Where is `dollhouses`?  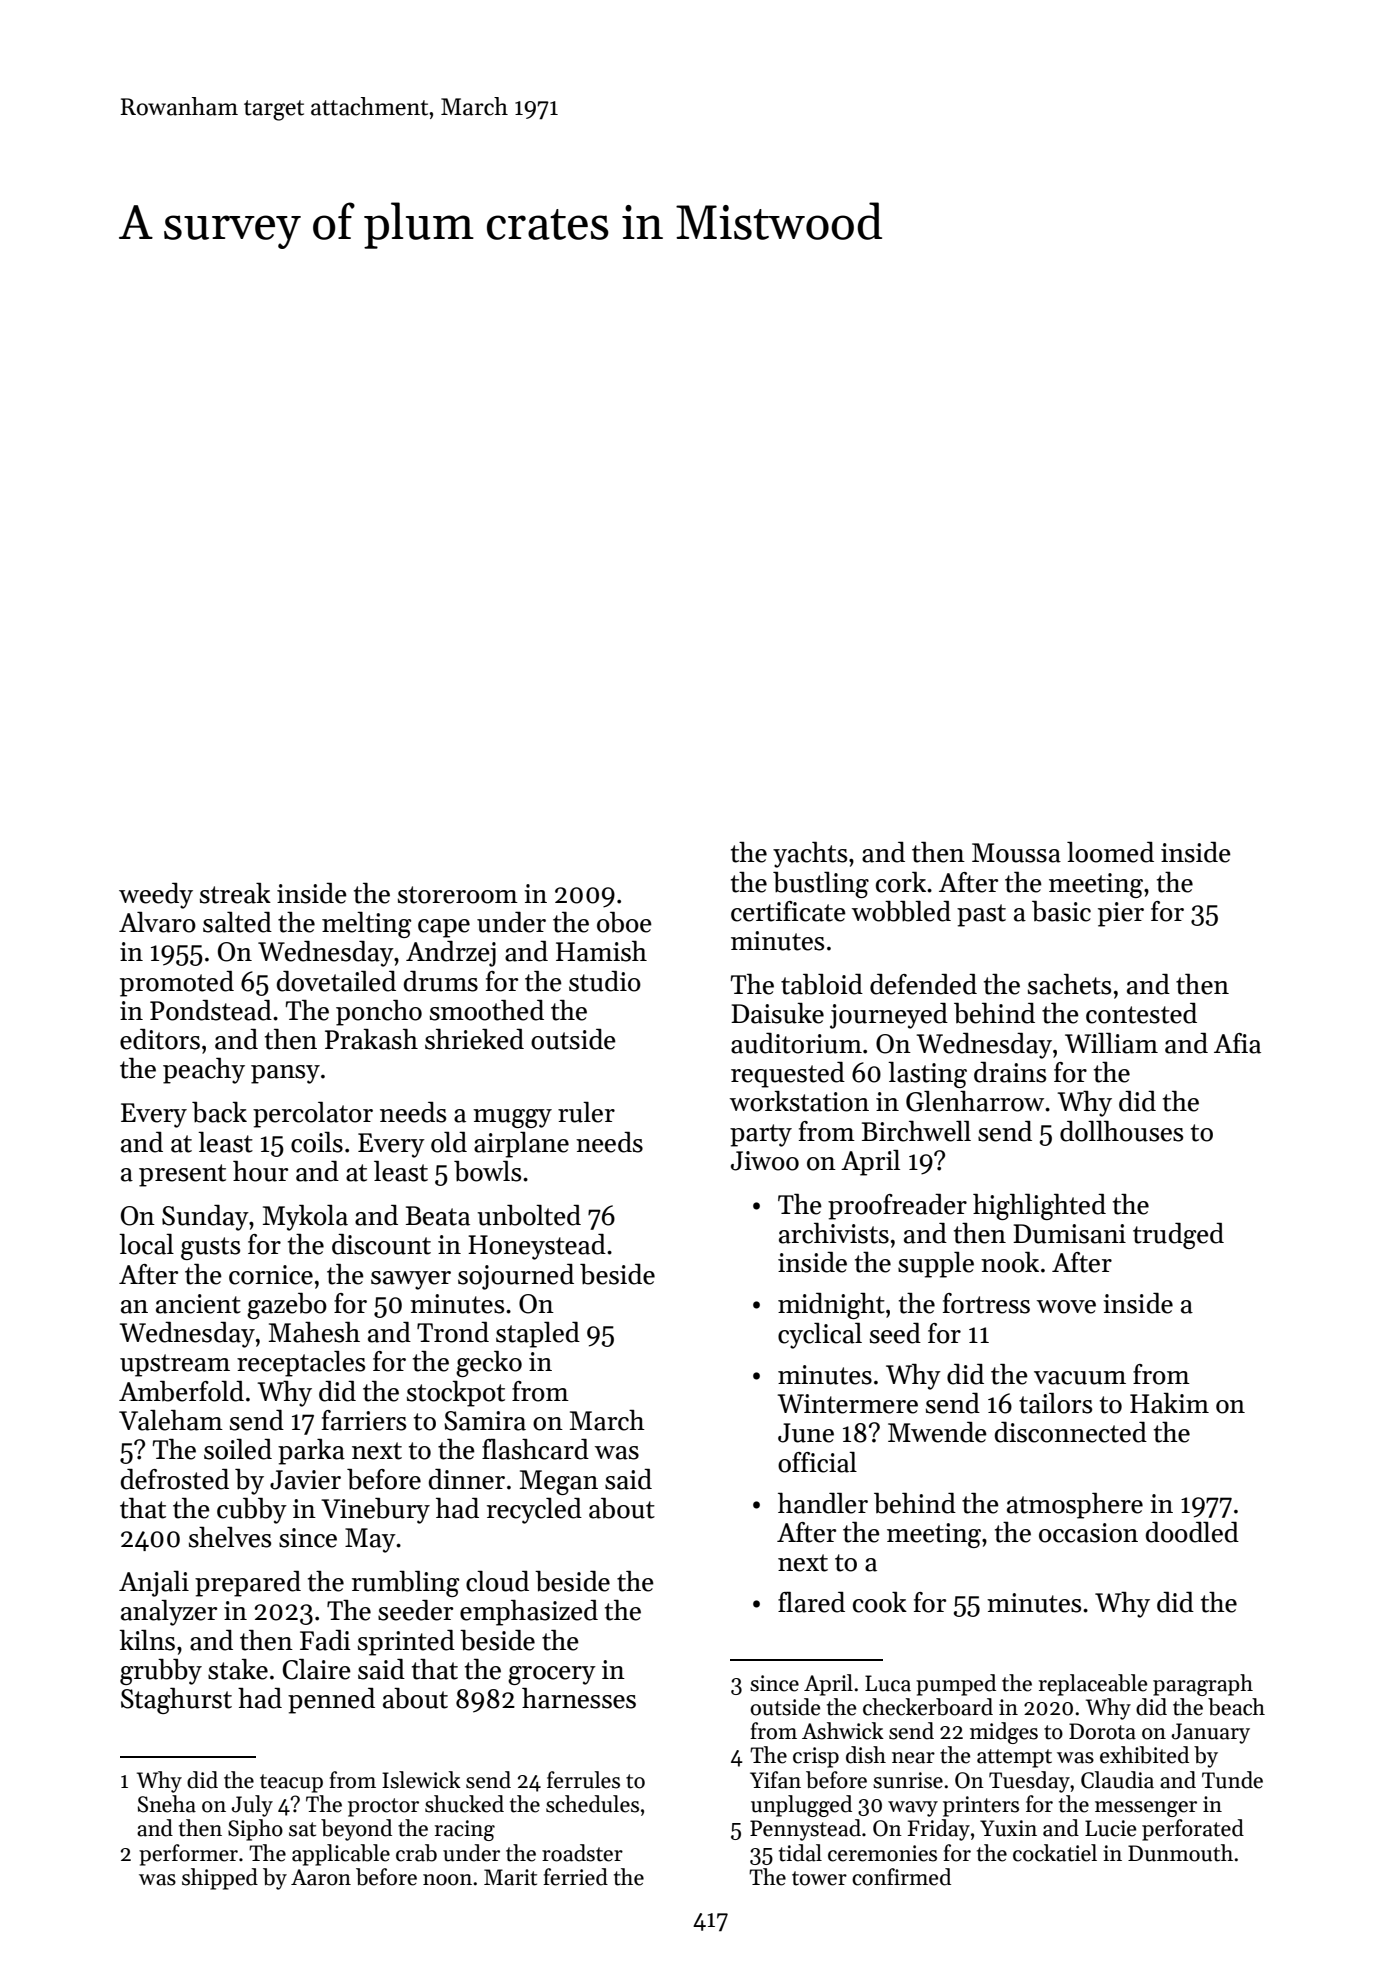 dollhouses is located at coordinates (1121, 1131).
